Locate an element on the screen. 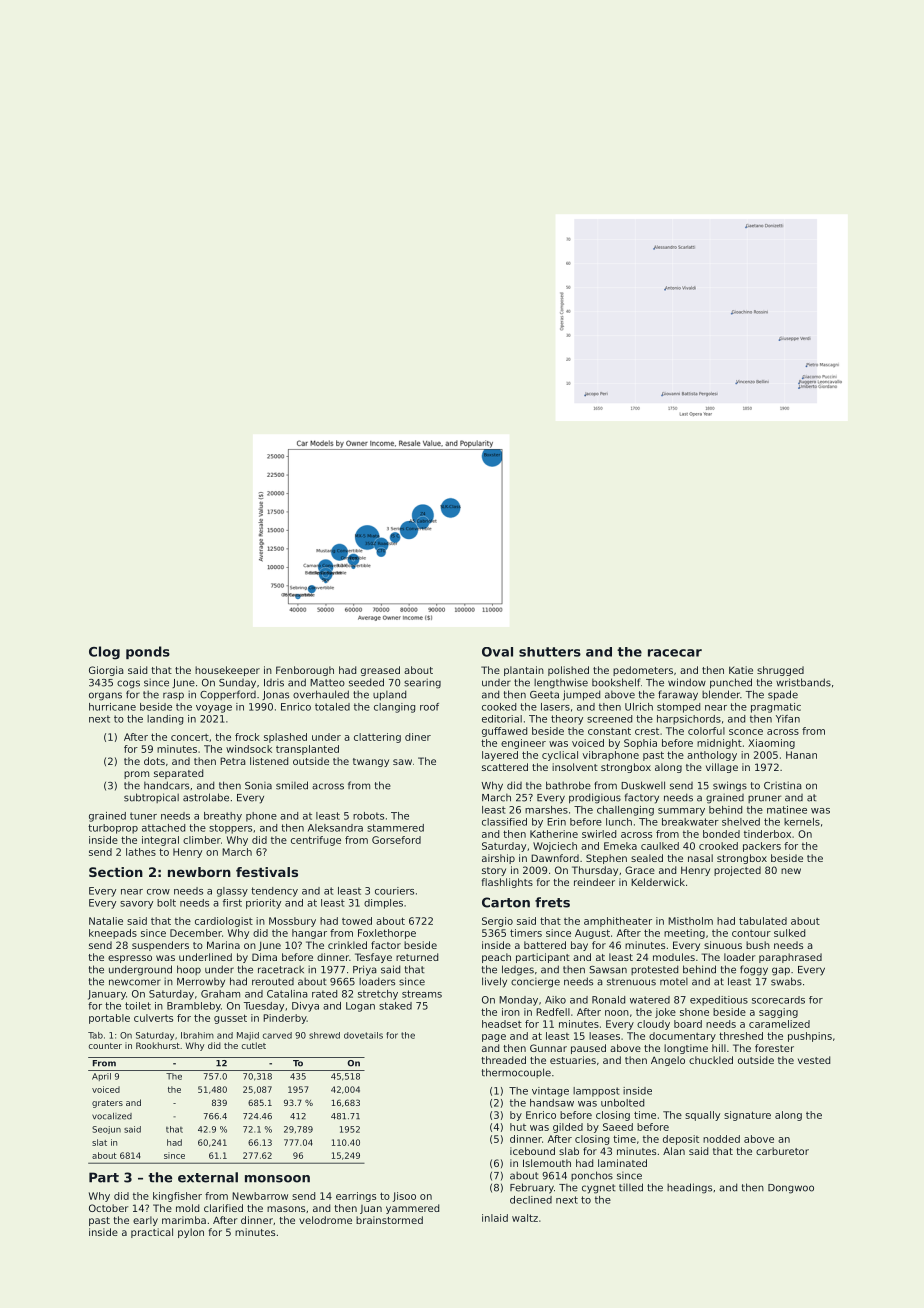 The width and height of the screenshot is (924, 1308). shutters is located at coordinates (550, 652).
